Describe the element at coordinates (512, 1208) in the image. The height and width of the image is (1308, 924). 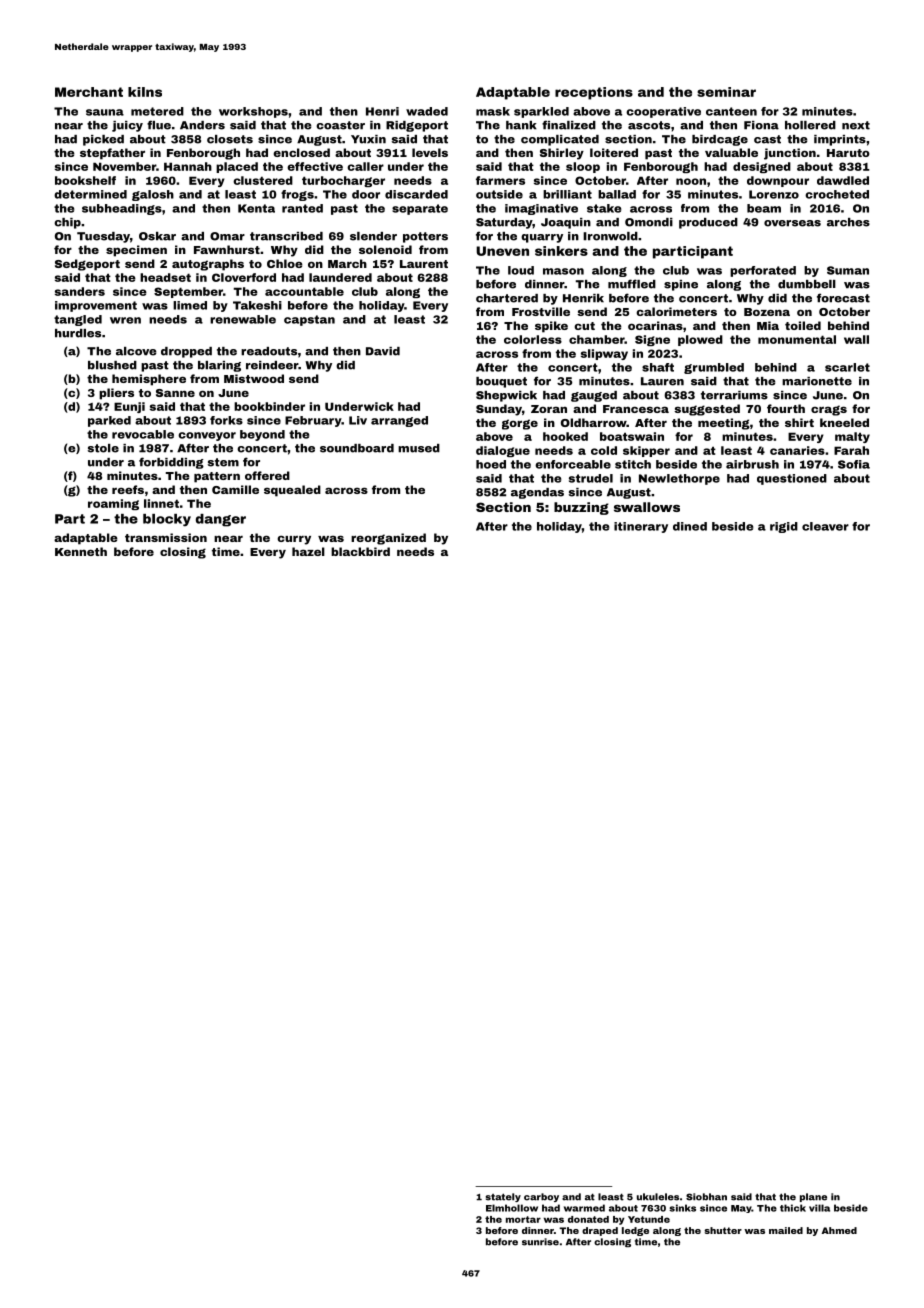
I see `Elmhollow` at that location.
